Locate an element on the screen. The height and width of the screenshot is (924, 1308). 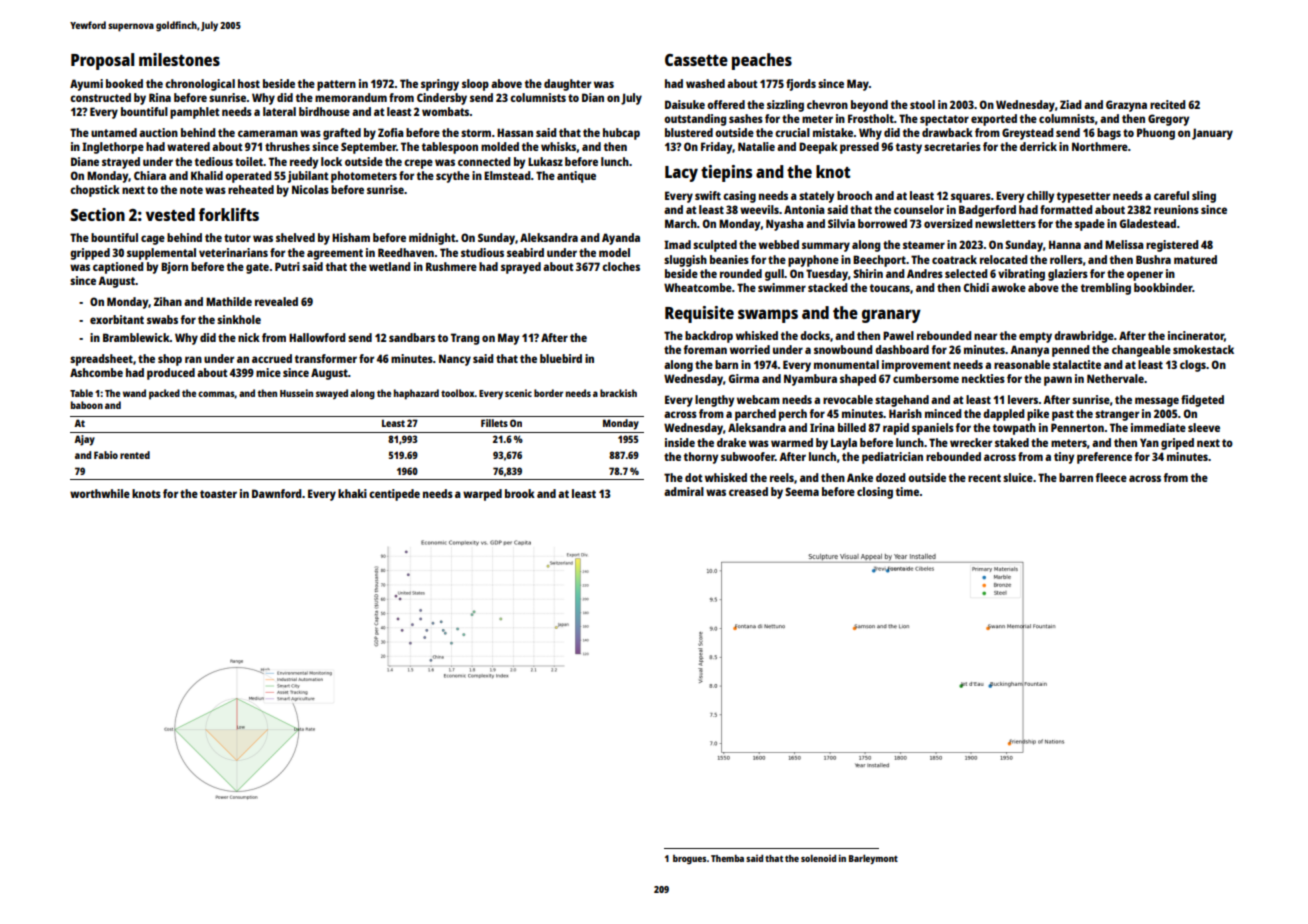
stool is located at coordinates (922, 104).
